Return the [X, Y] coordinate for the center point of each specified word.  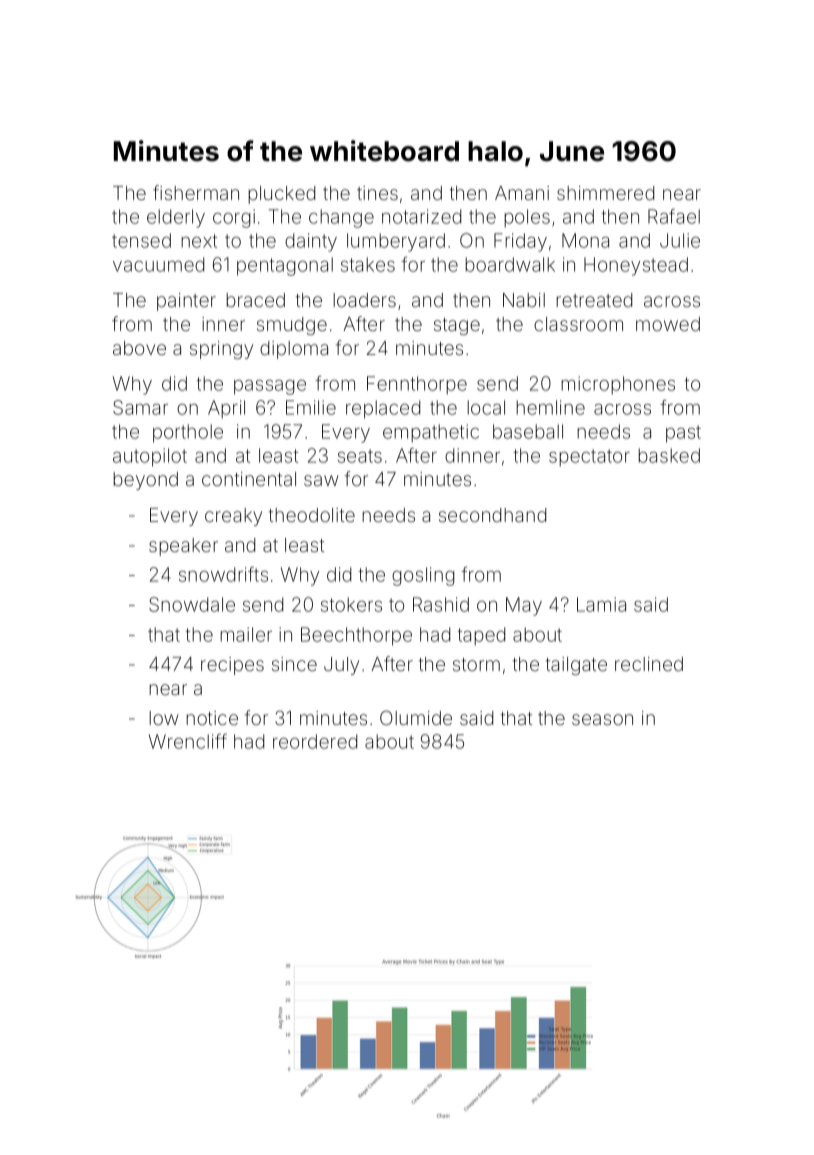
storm [476, 664]
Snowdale [192, 604]
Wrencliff [188, 741]
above [139, 348]
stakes [368, 264]
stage [457, 326]
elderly [176, 218]
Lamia [601, 604]
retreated [594, 300]
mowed [668, 324]
